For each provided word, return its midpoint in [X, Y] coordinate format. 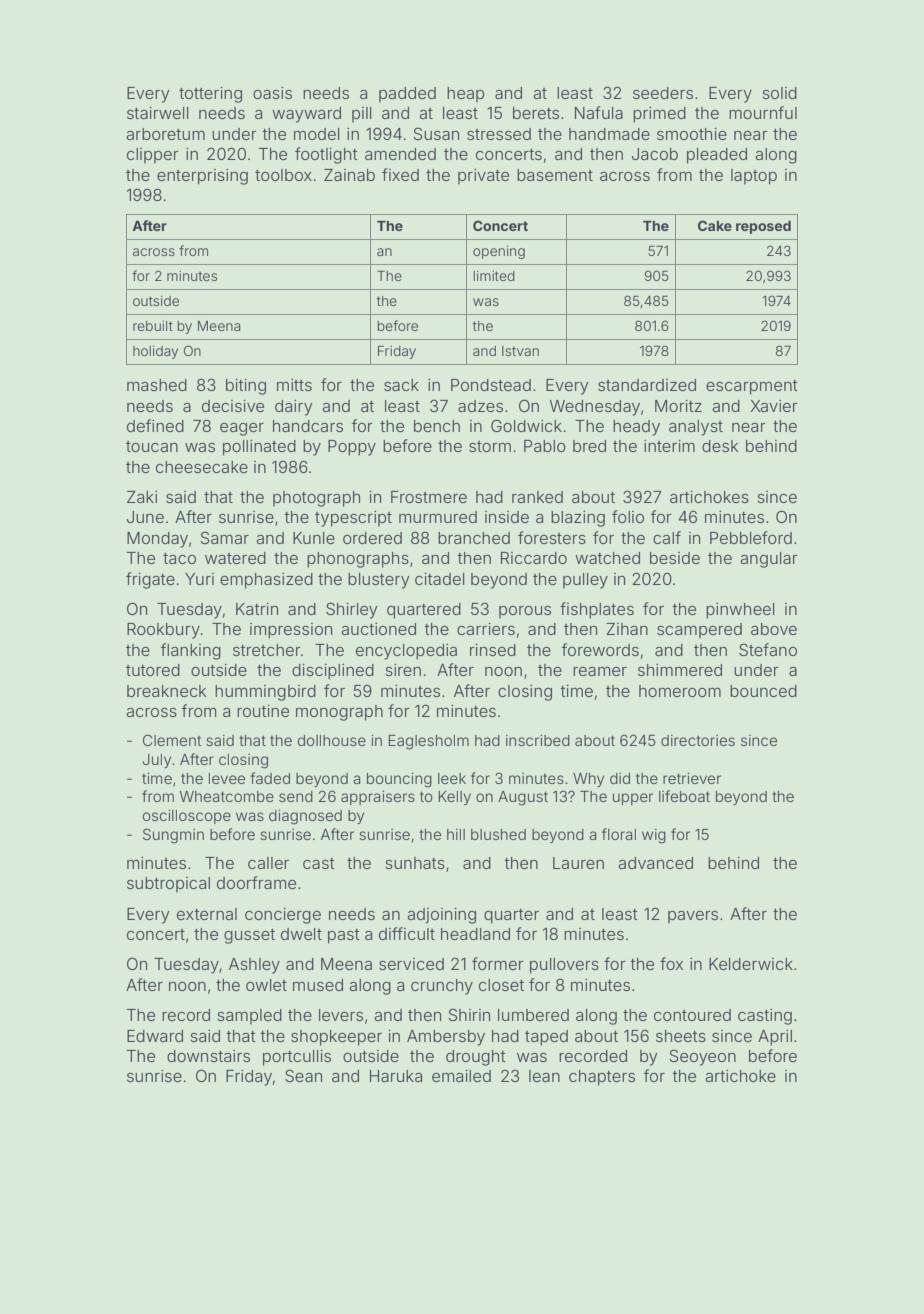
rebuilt [153, 325]
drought [476, 1058]
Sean [303, 1075]
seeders [663, 93]
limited [494, 275]
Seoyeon [702, 1057]
